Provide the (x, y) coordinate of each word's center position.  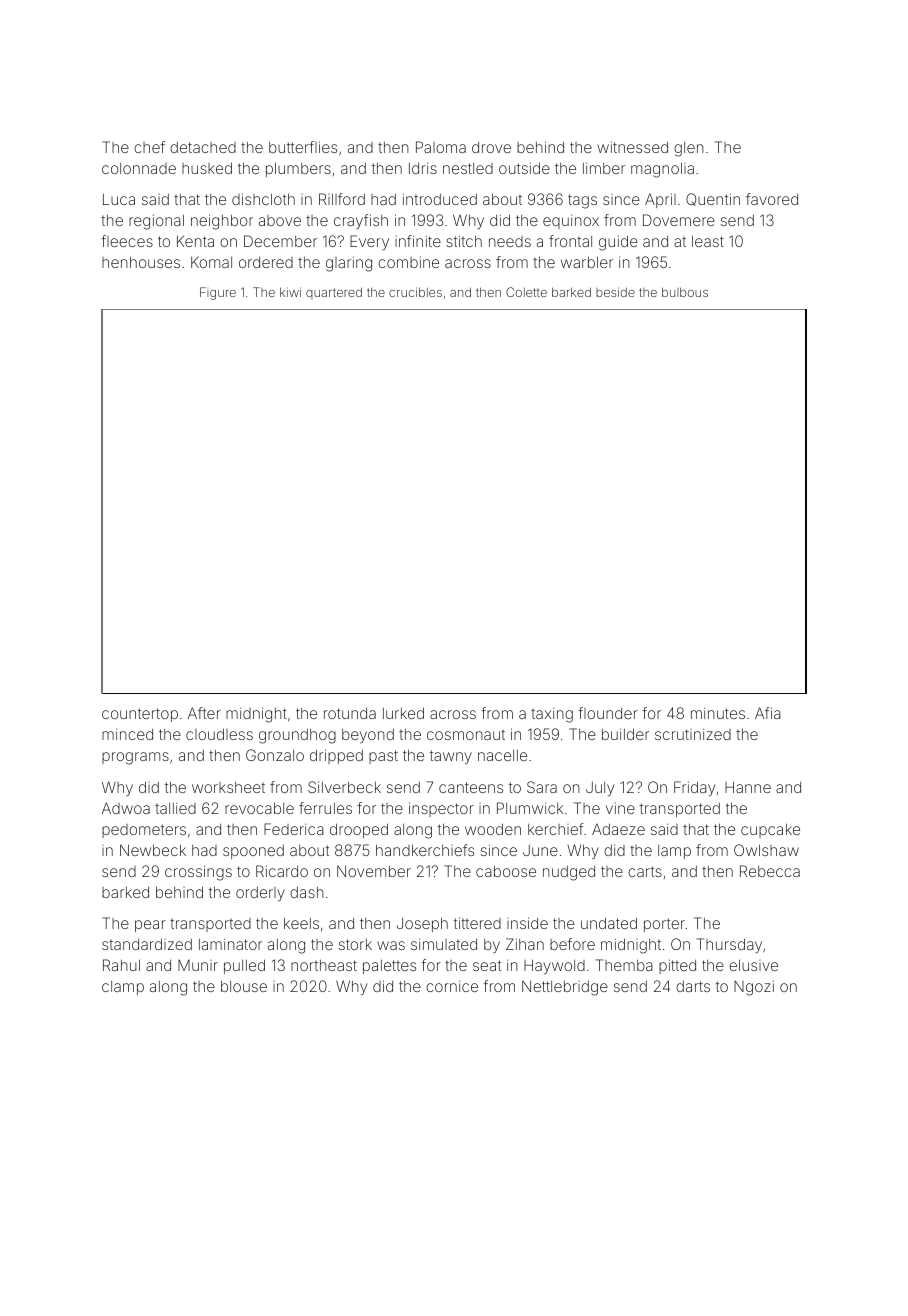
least (708, 241)
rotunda (350, 713)
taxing (552, 715)
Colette (526, 292)
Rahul (121, 965)
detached (203, 147)
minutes (718, 713)
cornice (452, 986)
